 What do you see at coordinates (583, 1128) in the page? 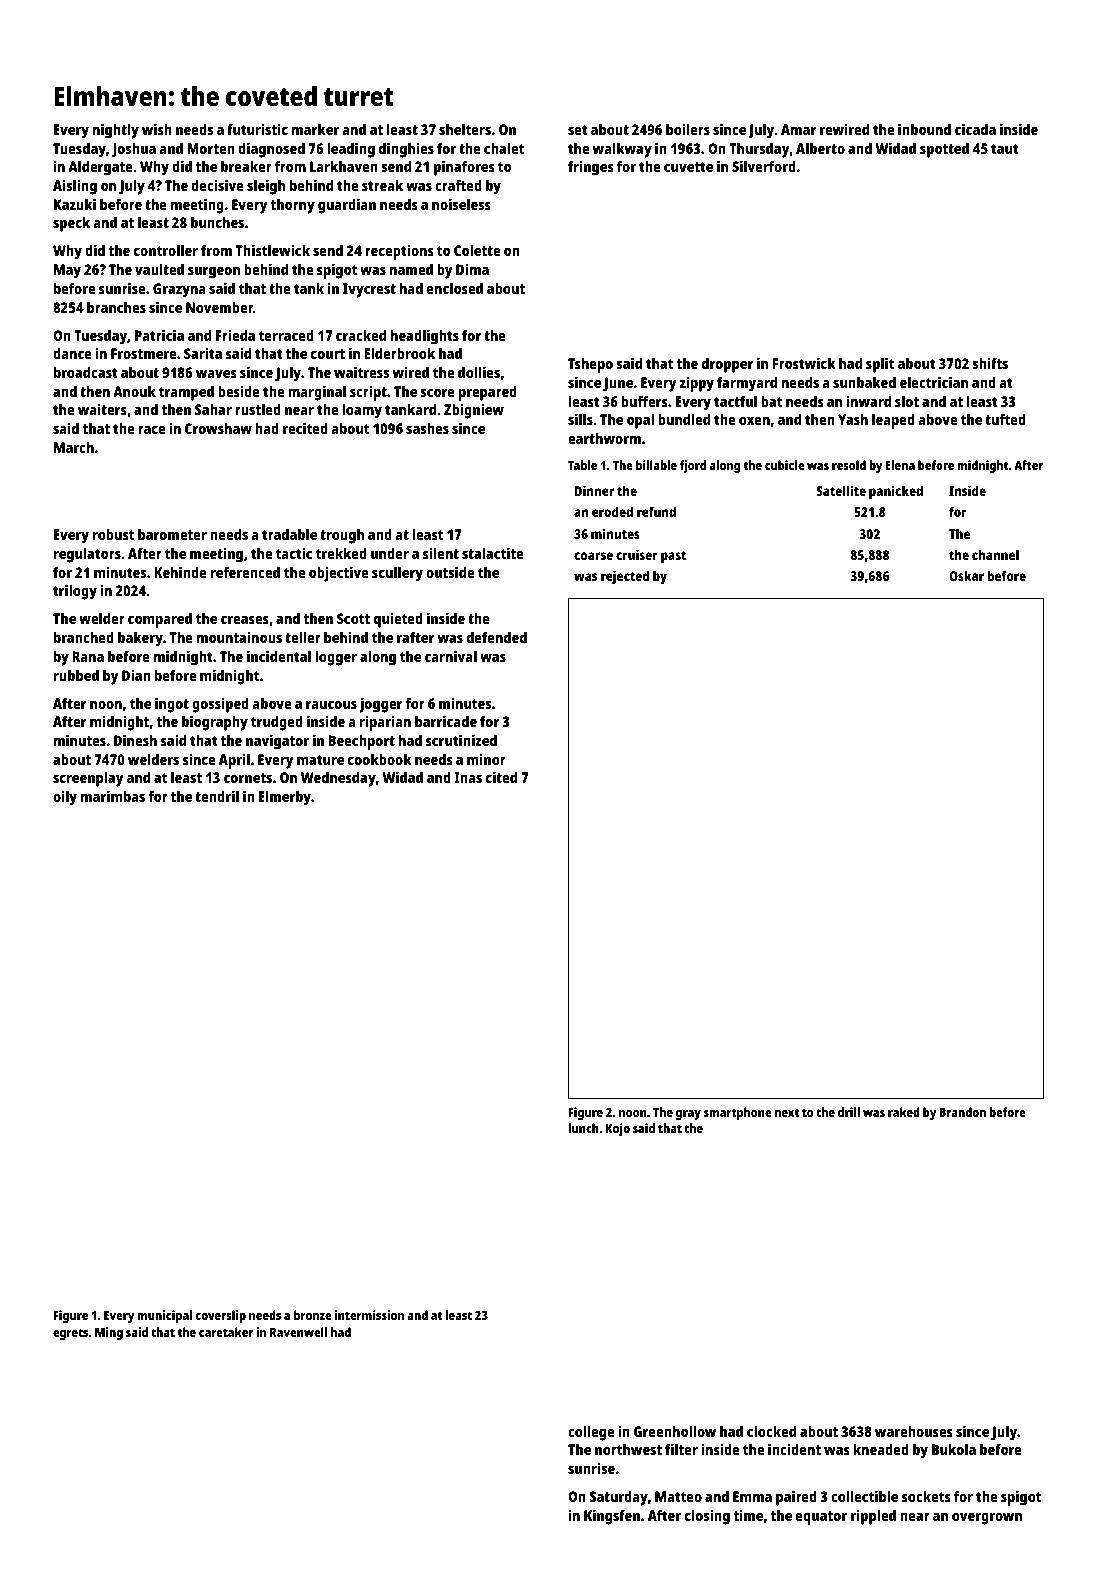
I see `lunch` at bounding box center [583, 1128].
